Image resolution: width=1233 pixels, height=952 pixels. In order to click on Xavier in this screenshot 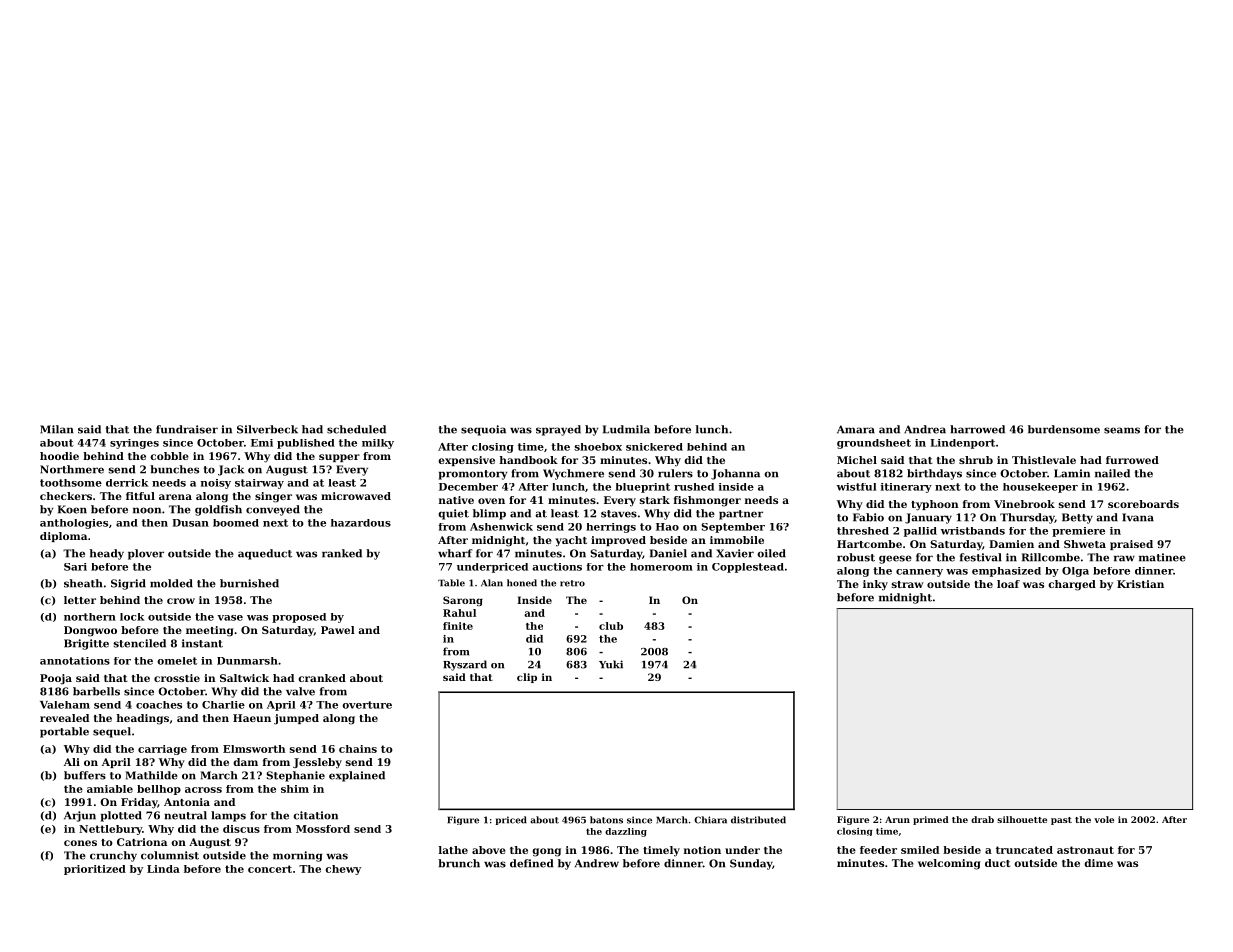, I will do `click(735, 553)`.
